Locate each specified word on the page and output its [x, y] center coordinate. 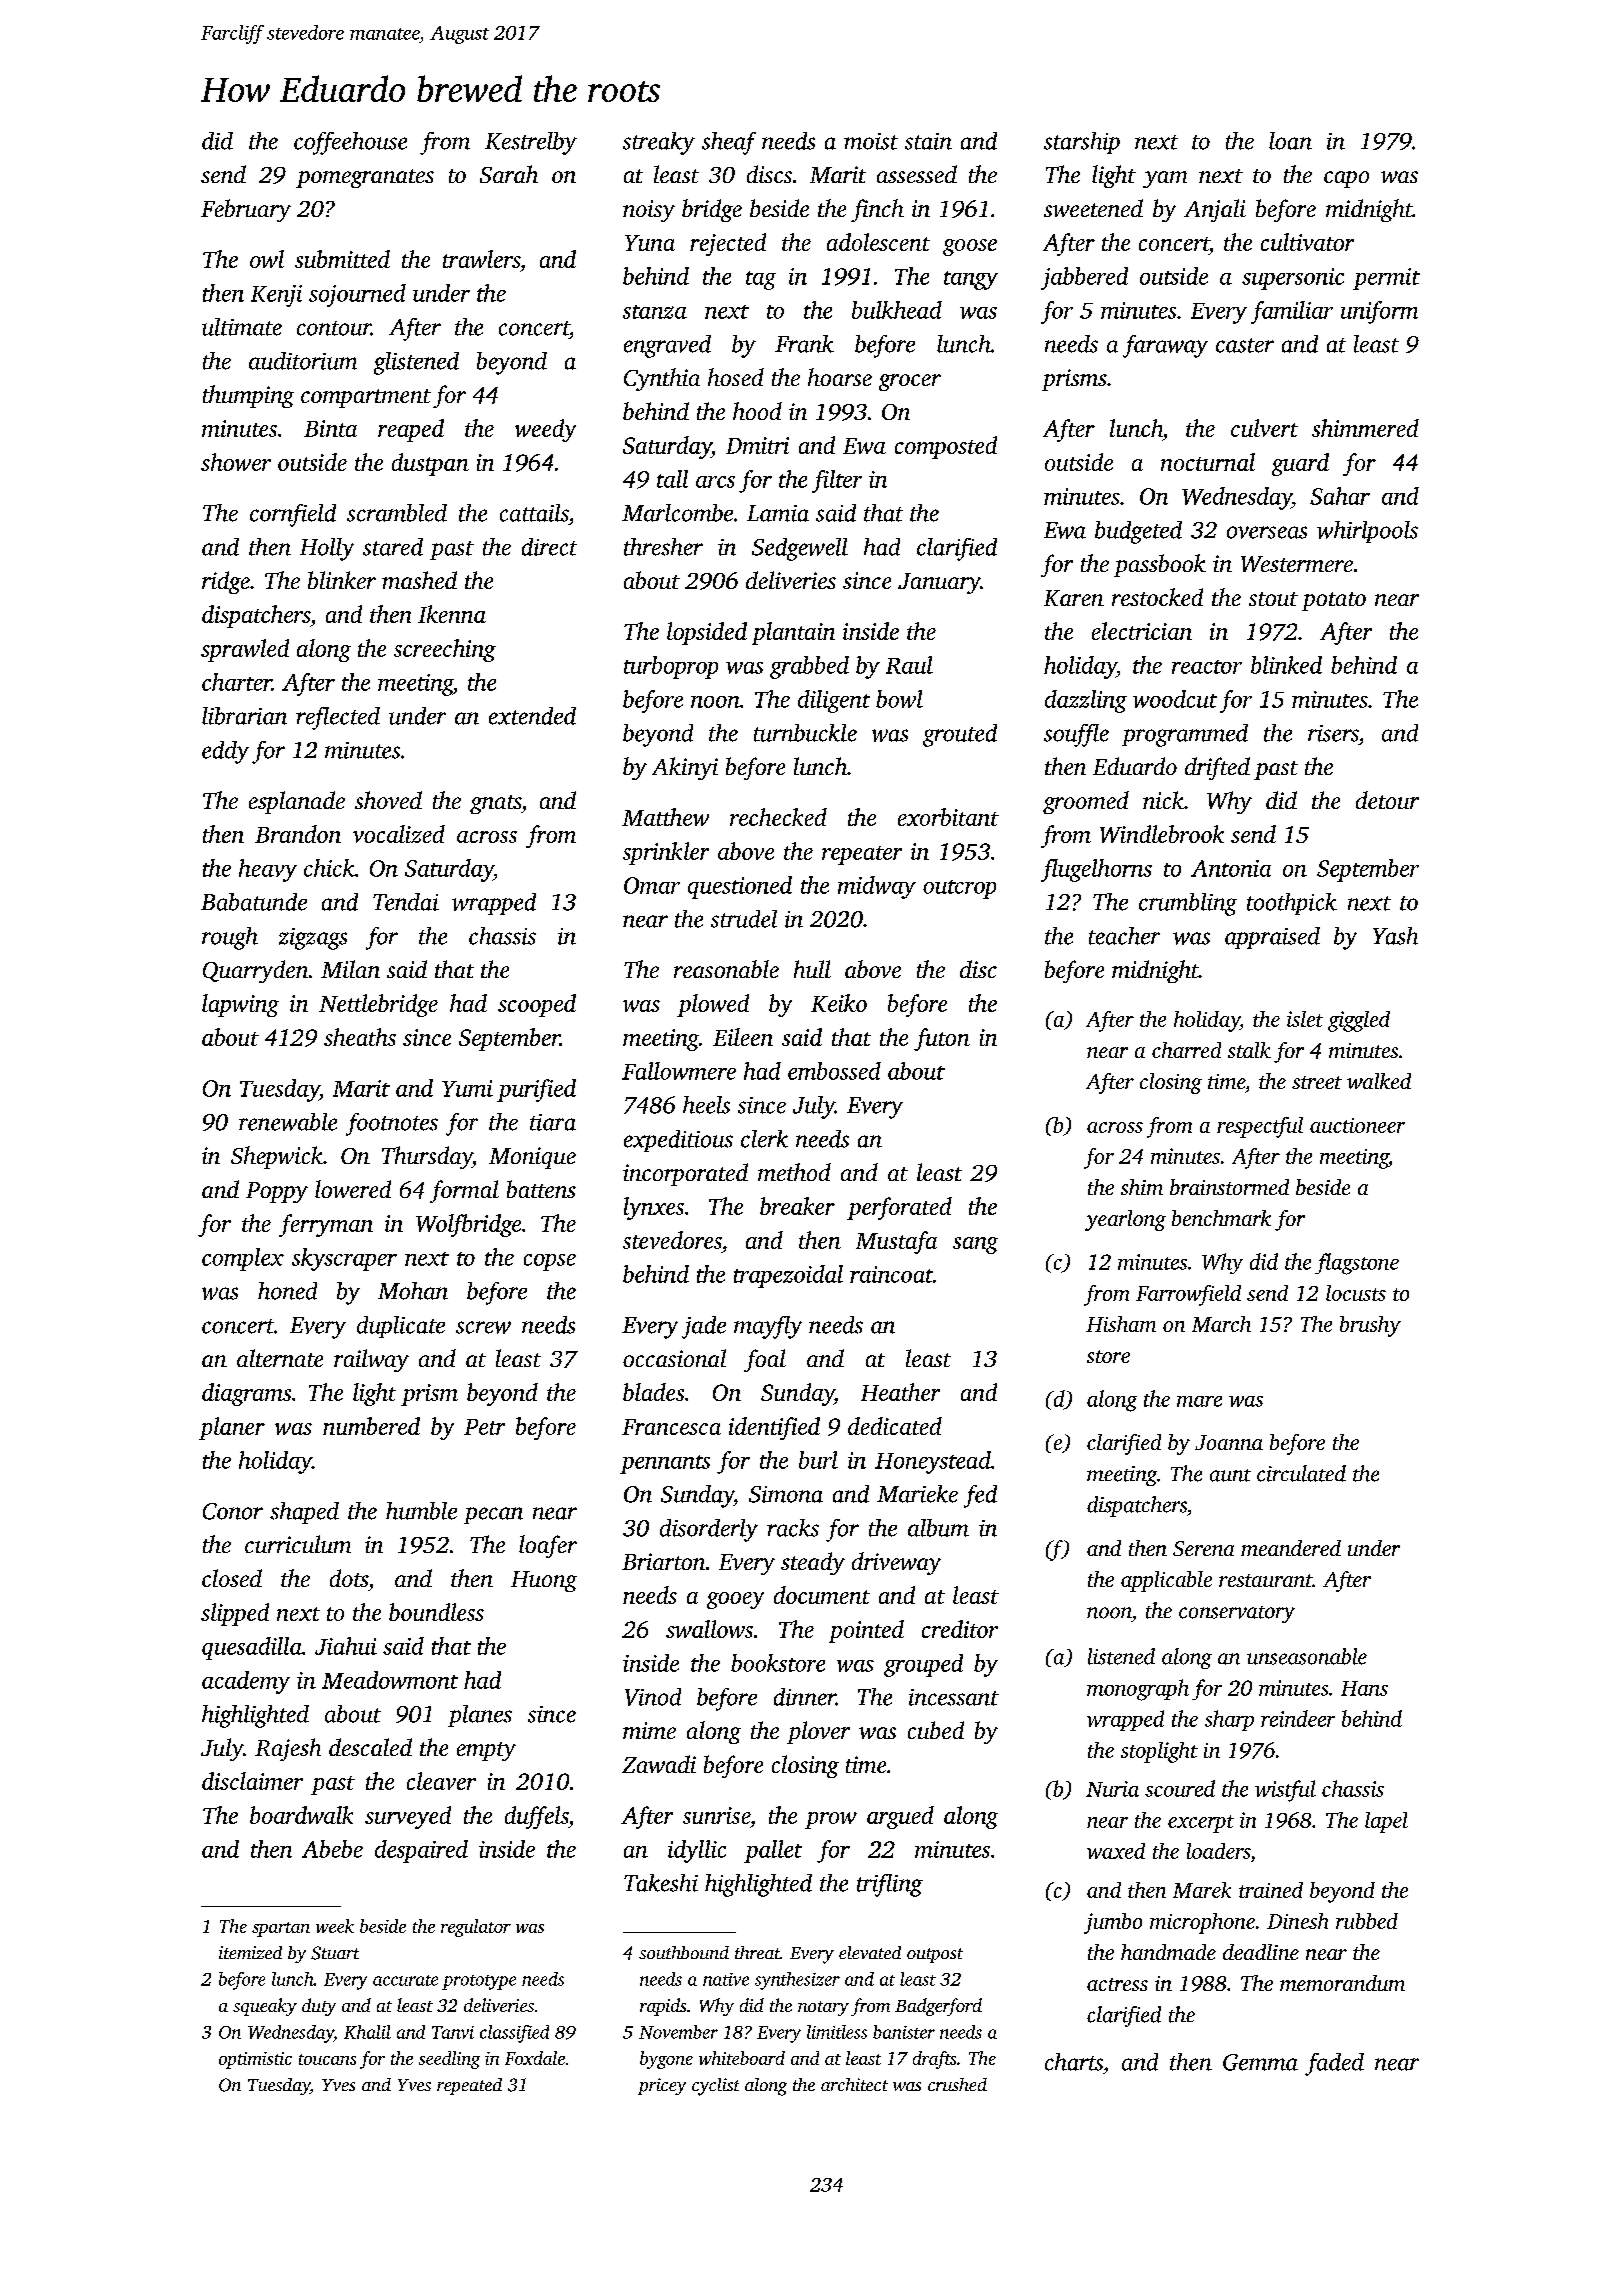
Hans [1364, 1688]
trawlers [481, 259]
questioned [740, 887]
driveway [896, 1563]
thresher [663, 547]
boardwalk [301, 1815]
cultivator [1307, 242]
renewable [288, 1122]
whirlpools [1367, 532]
